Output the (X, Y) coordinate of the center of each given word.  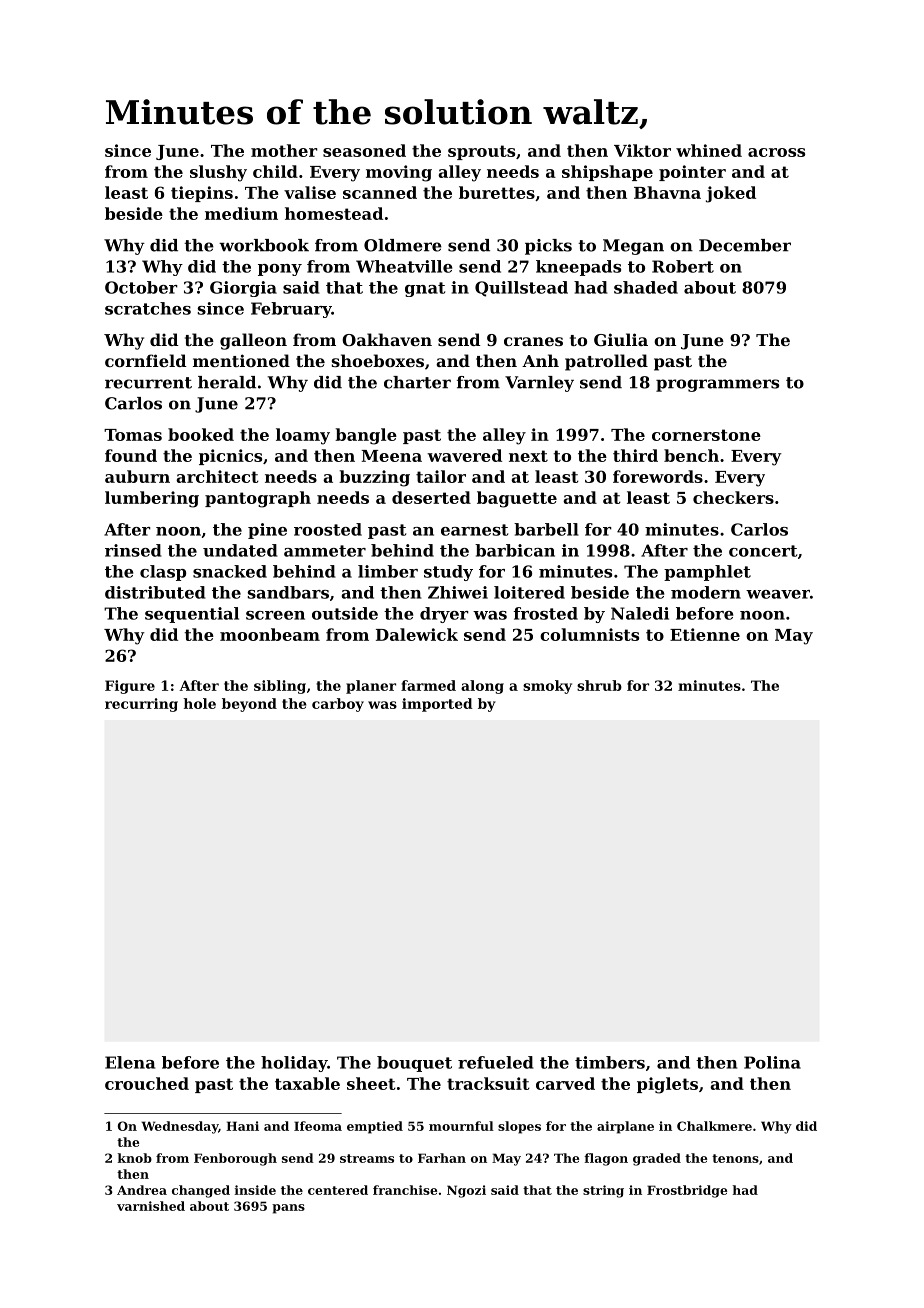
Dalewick (417, 634)
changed (201, 1191)
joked (731, 194)
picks (548, 247)
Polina (772, 1062)
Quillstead (521, 289)
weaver (778, 594)
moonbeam (270, 634)
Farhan (442, 1158)
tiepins (202, 194)
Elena (130, 1062)
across (776, 152)
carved (565, 1083)
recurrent (148, 383)
